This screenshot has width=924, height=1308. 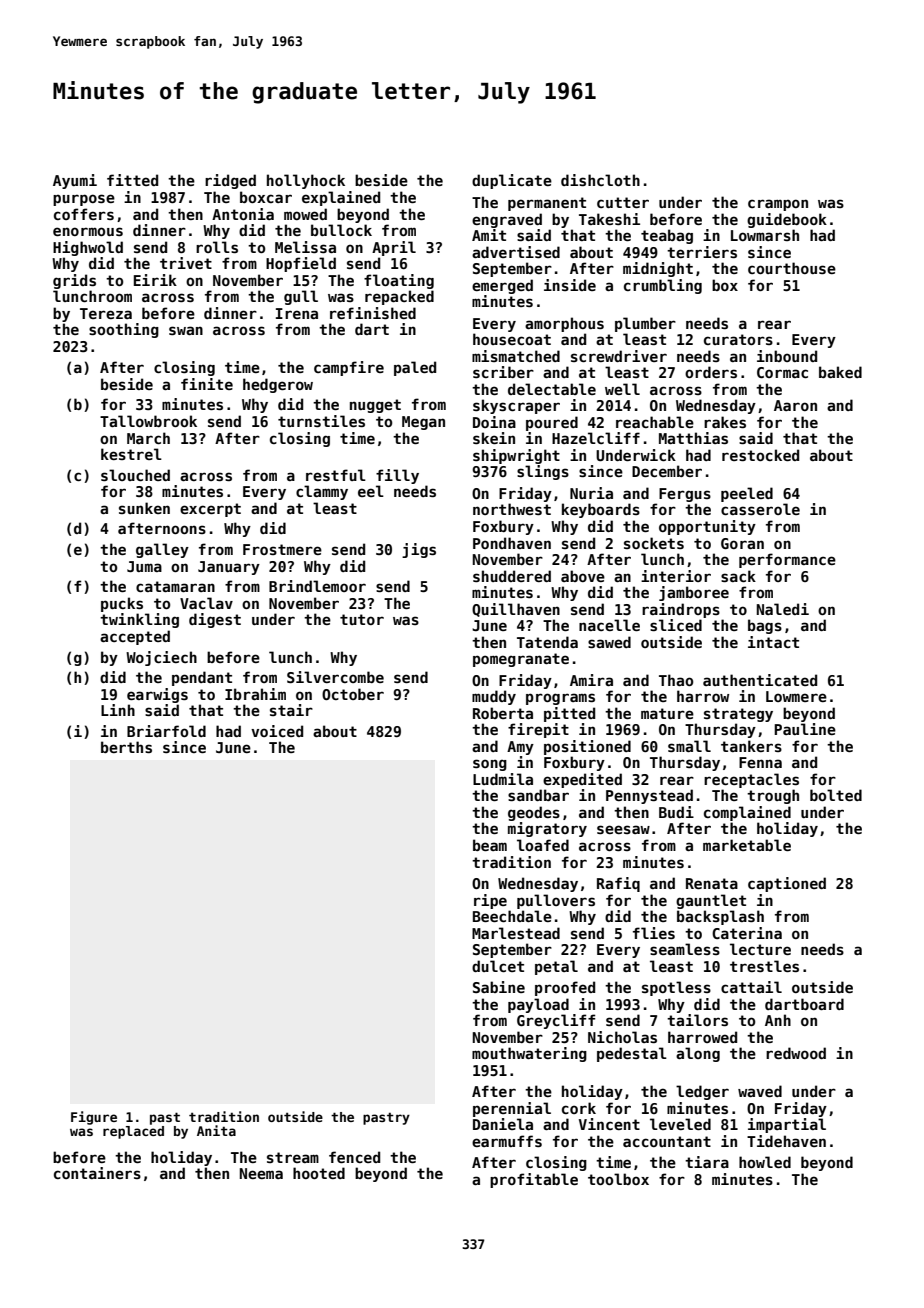 I want to click on engraved, so click(x=507, y=220).
